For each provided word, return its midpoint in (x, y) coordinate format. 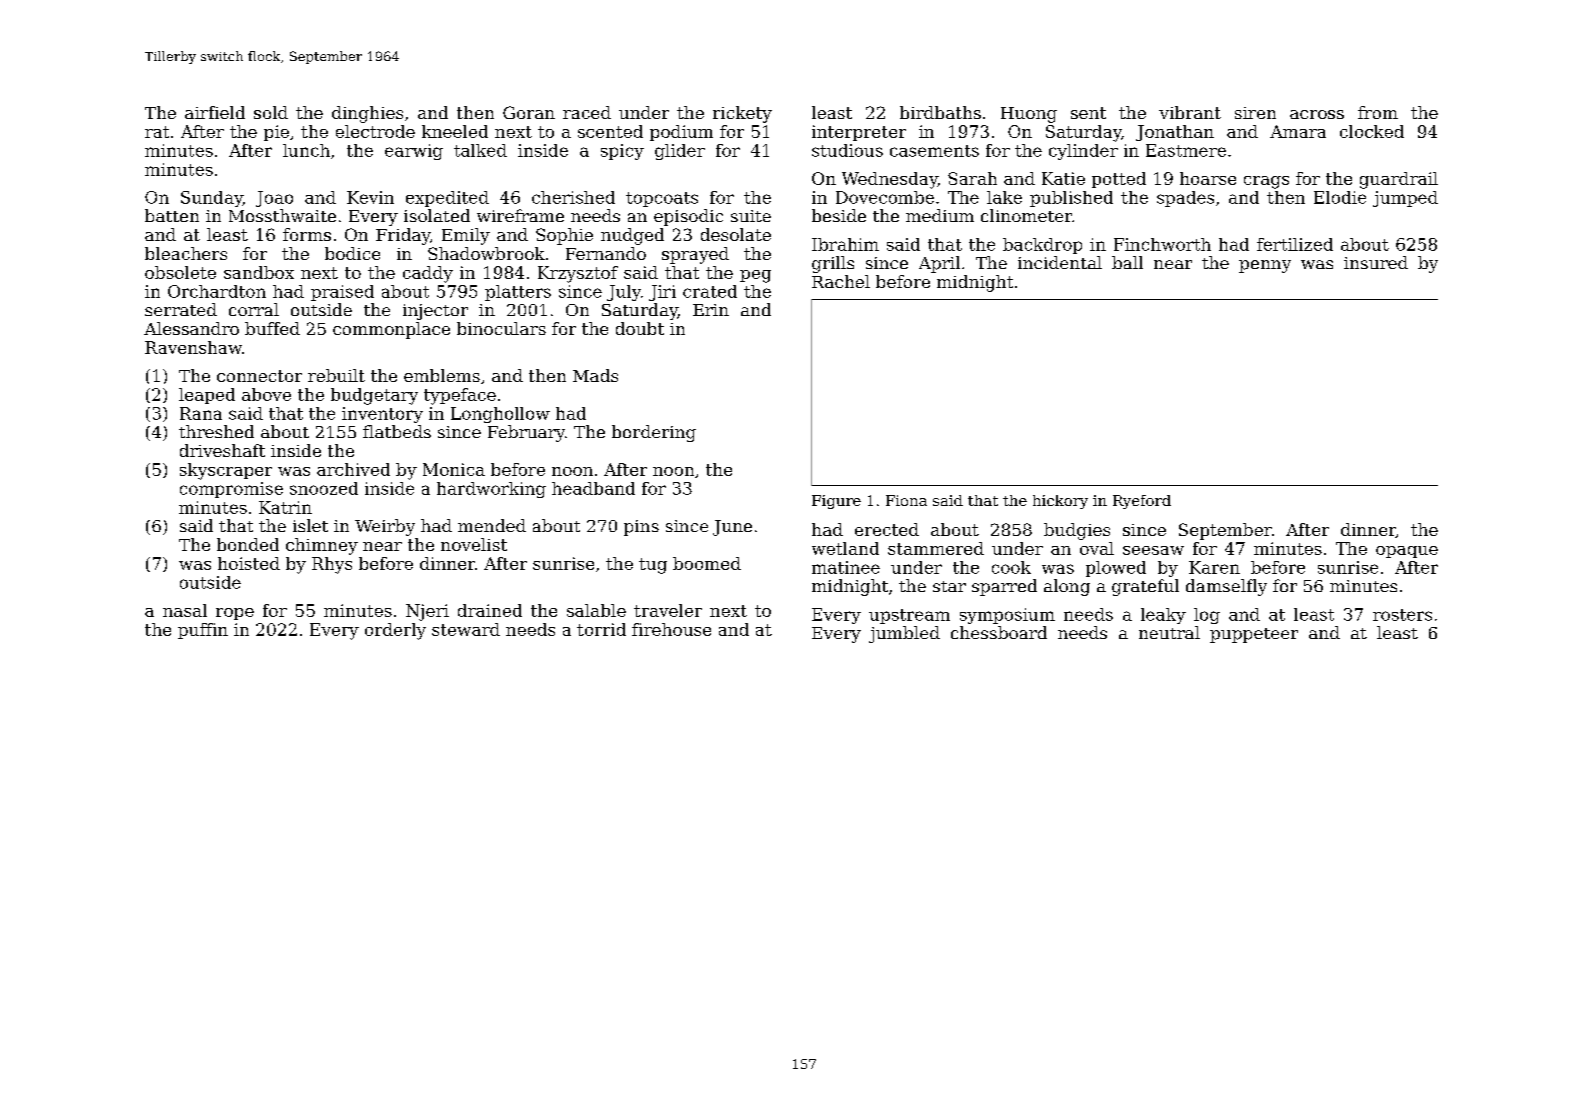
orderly (395, 631)
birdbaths (940, 112)
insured (1376, 262)
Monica (454, 469)
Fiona (906, 500)
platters (518, 293)
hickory (1060, 502)
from (1378, 112)
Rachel (841, 281)
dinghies (367, 114)
